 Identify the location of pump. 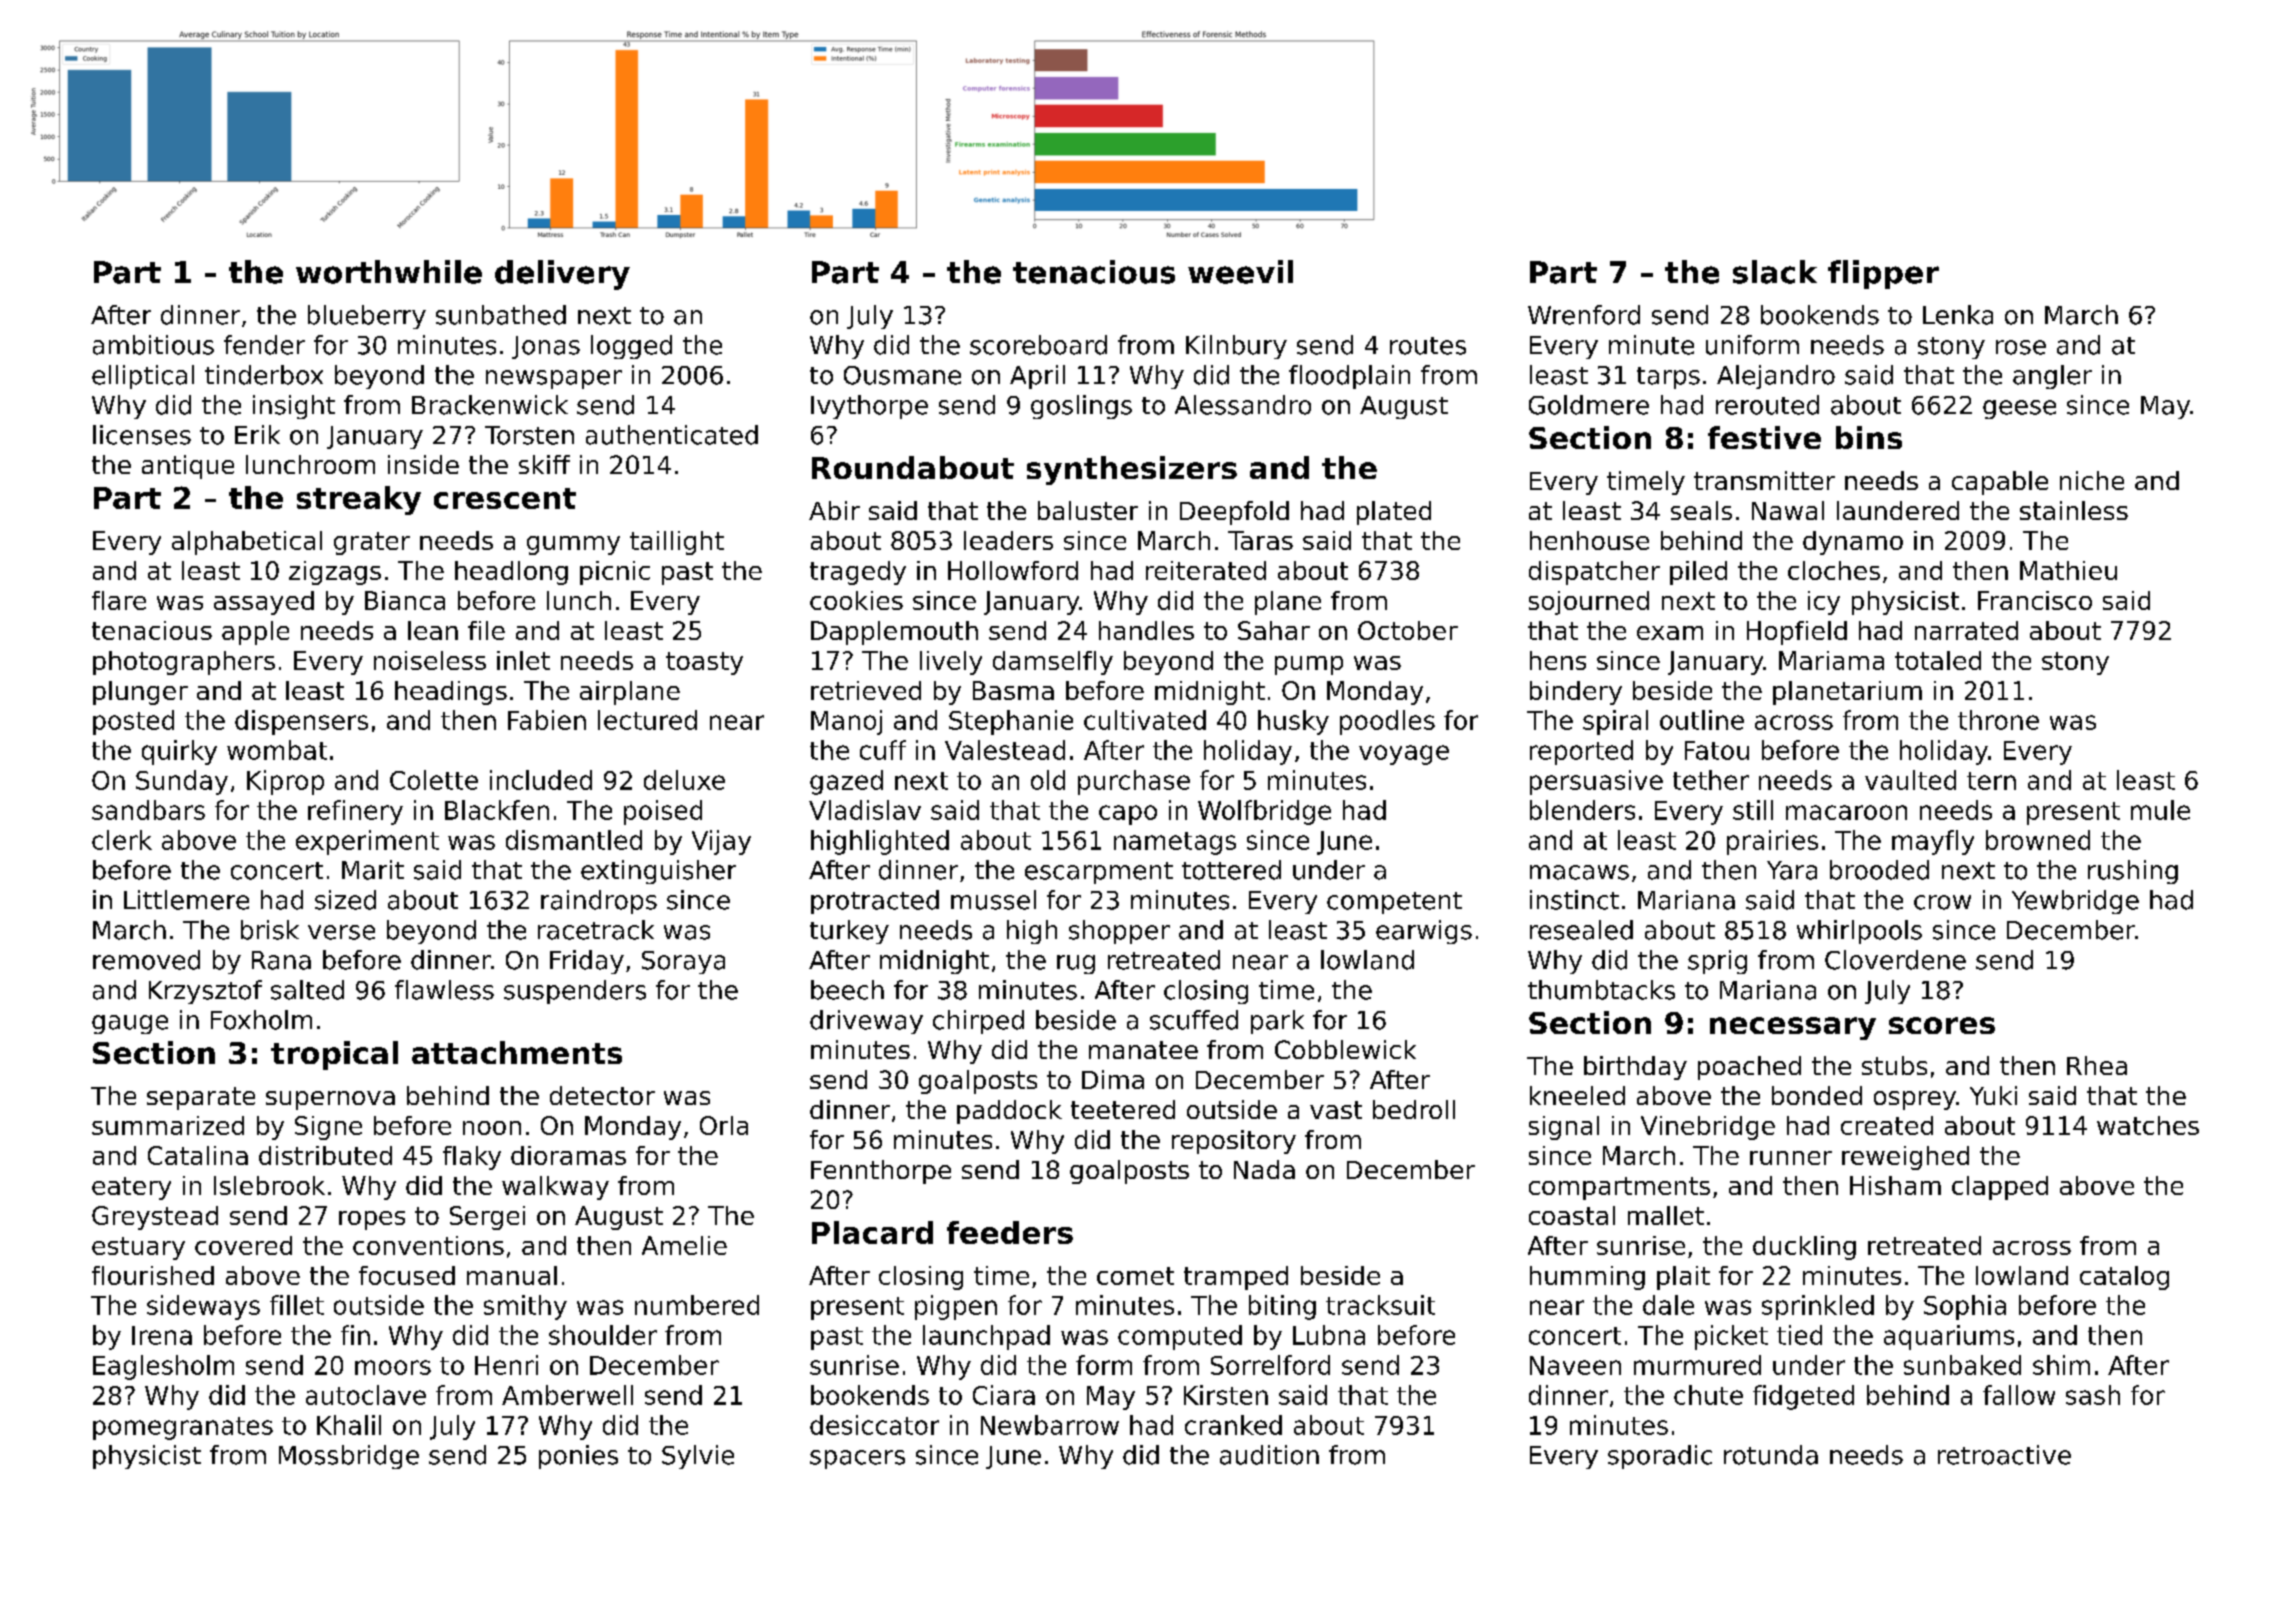
(1309, 665).
